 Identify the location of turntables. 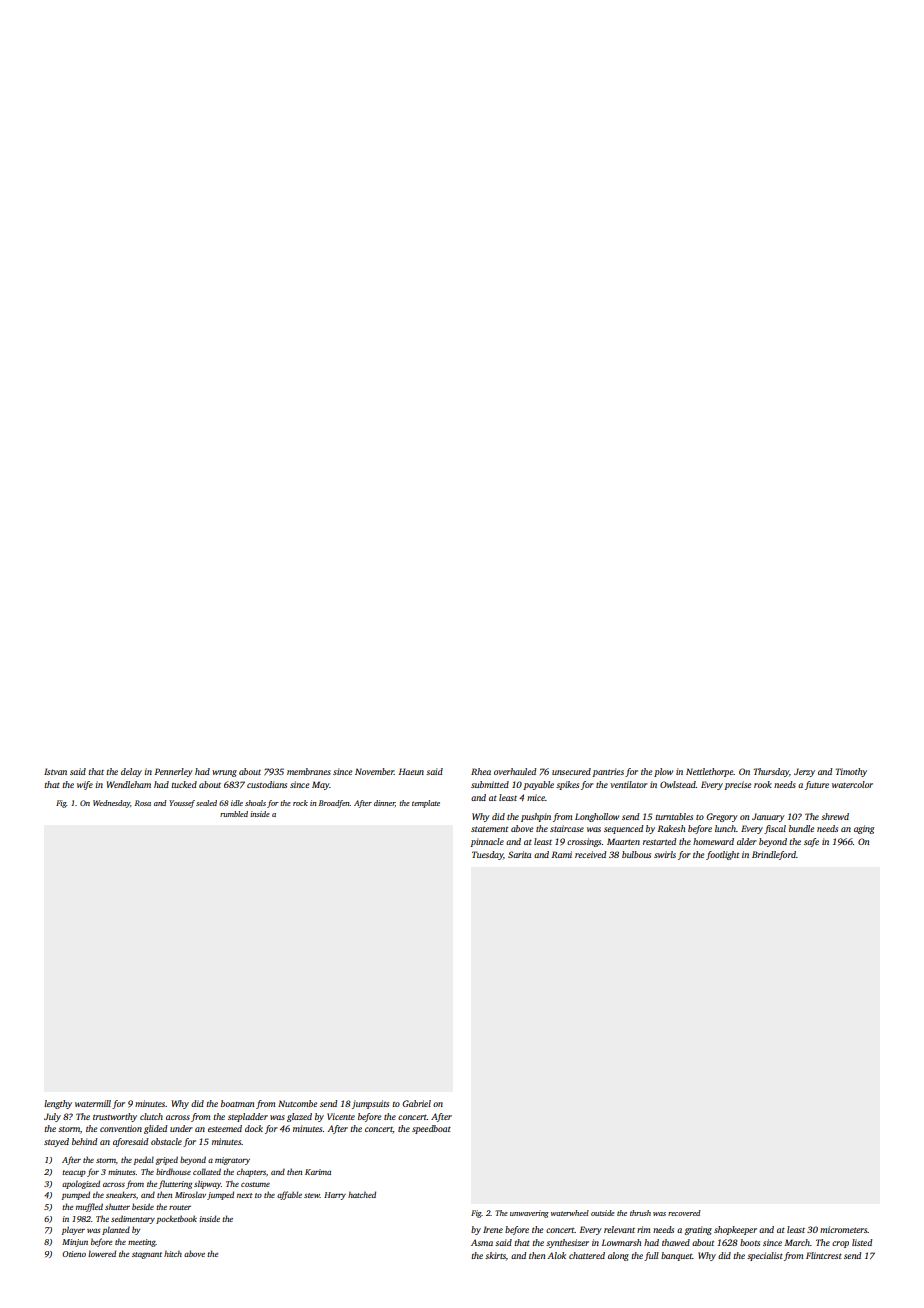
(674, 816).
